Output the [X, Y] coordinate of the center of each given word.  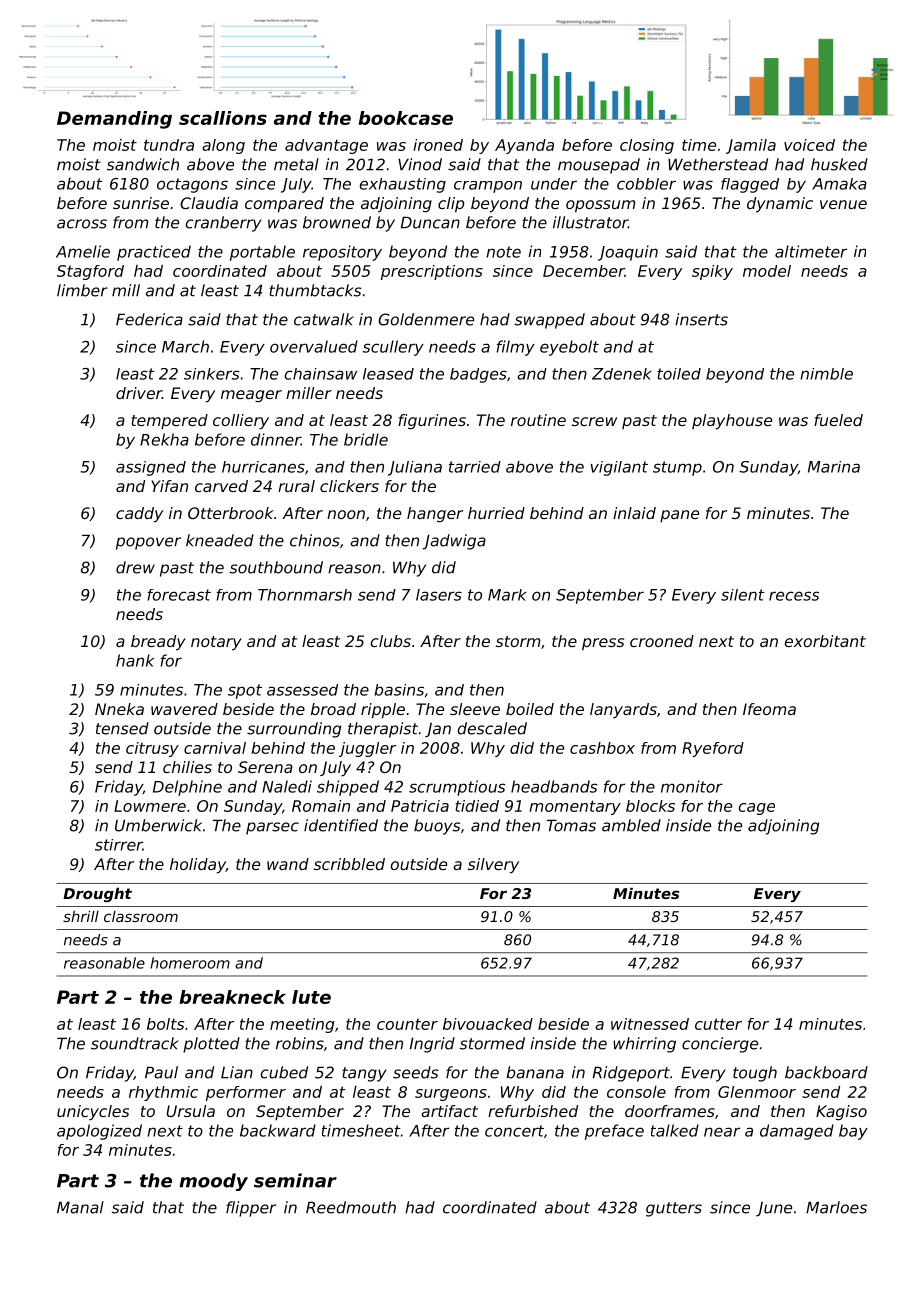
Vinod [420, 164]
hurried [496, 513]
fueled [838, 420]
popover [148, 543]
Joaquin [628, 253]
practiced [154, 253]
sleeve [475, 709]
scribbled [349, 864]
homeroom [190, 963]
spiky [712, 272]
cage [756, 809]
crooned [662, 641]
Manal [80, 1207]
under [554, 184]
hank [135, 660]
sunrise [141, 203]
